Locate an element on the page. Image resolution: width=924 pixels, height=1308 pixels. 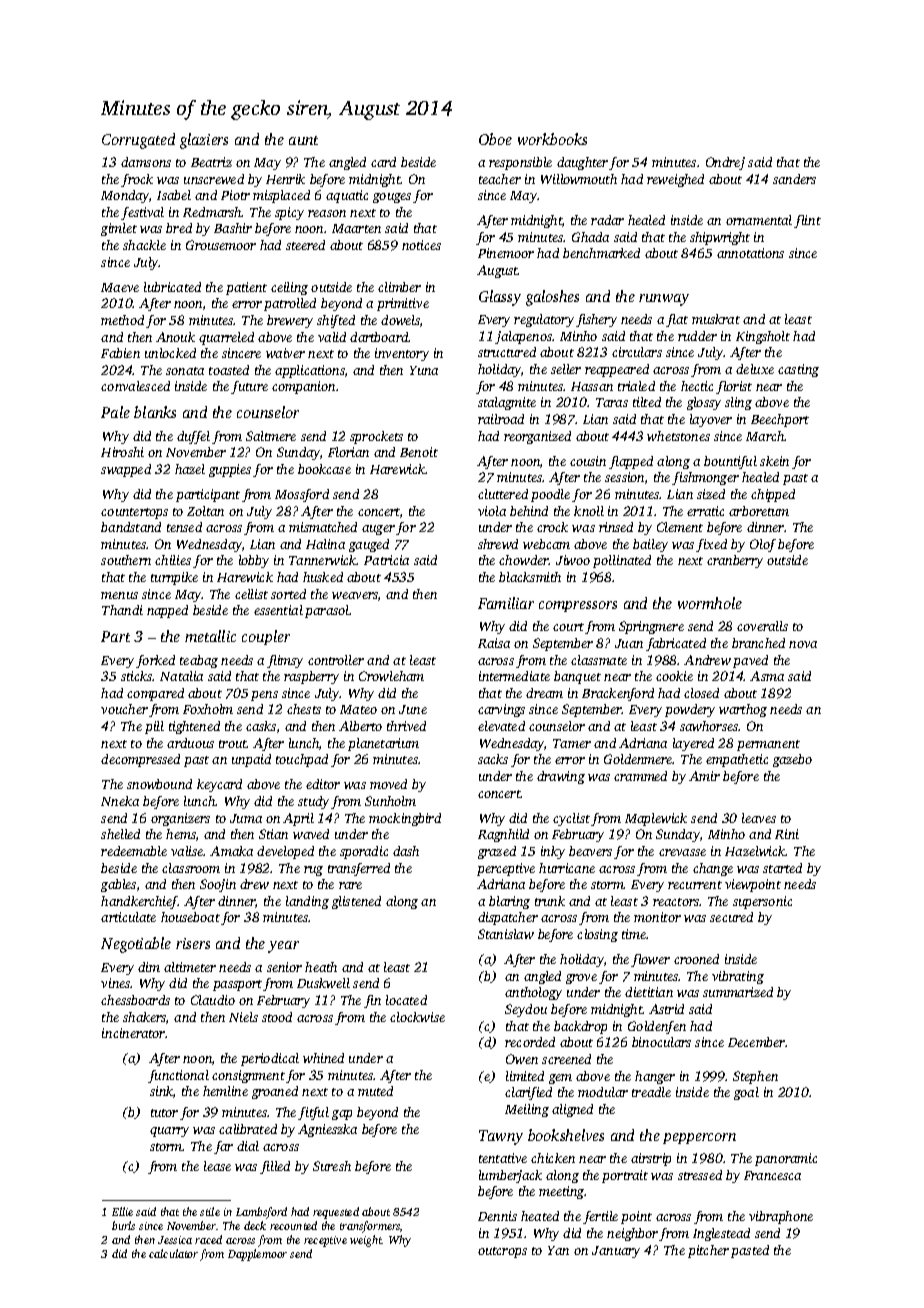
stile is located at coordinates (210, 1211).
